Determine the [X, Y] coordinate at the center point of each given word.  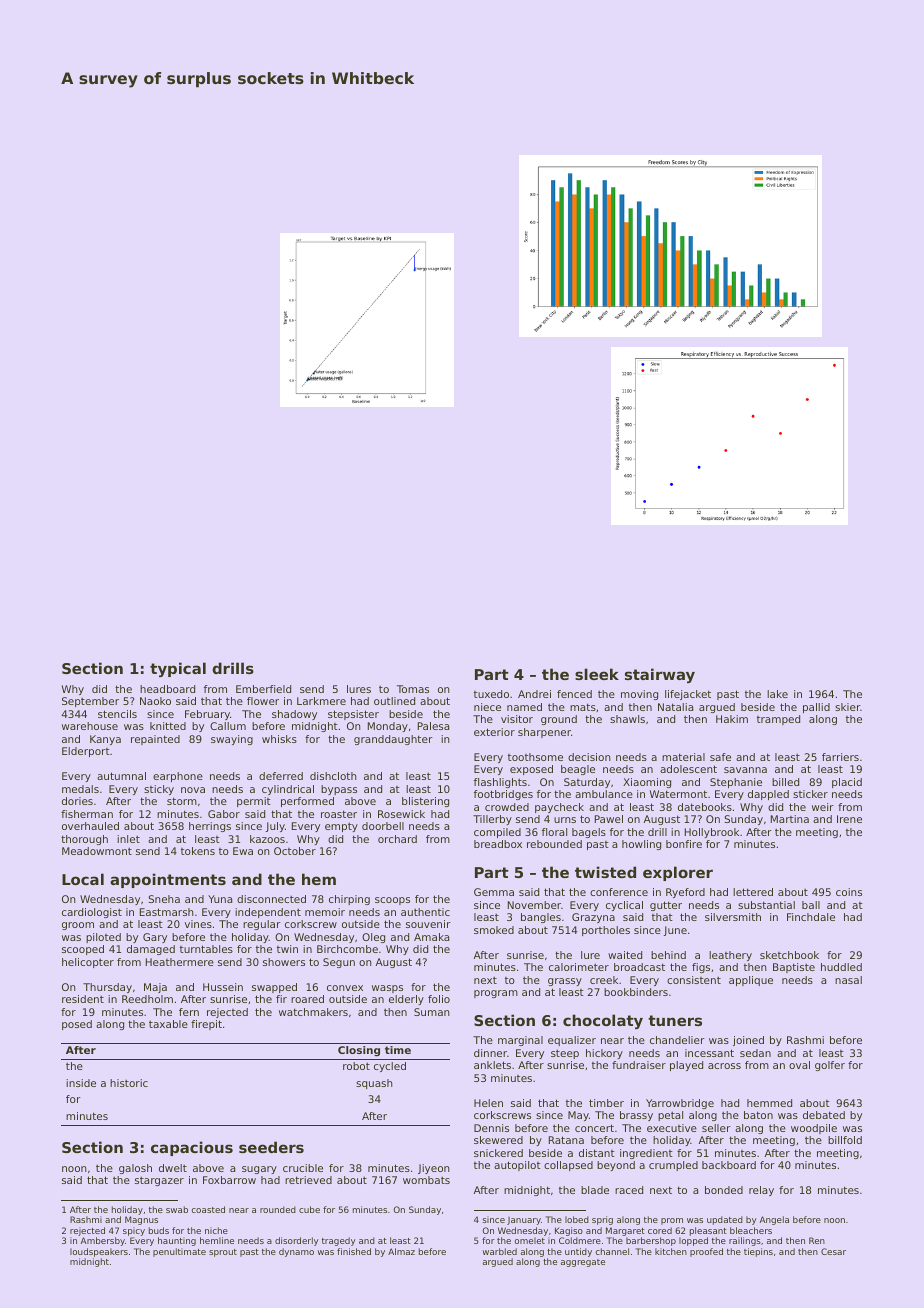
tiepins [758, 1252]
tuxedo [491, 694]
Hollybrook [712, 833]
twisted [605, 872]
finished [354, 1251]
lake [777, 694]
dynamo [296, 1252]
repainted [155, 740]
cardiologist [92, 913]
